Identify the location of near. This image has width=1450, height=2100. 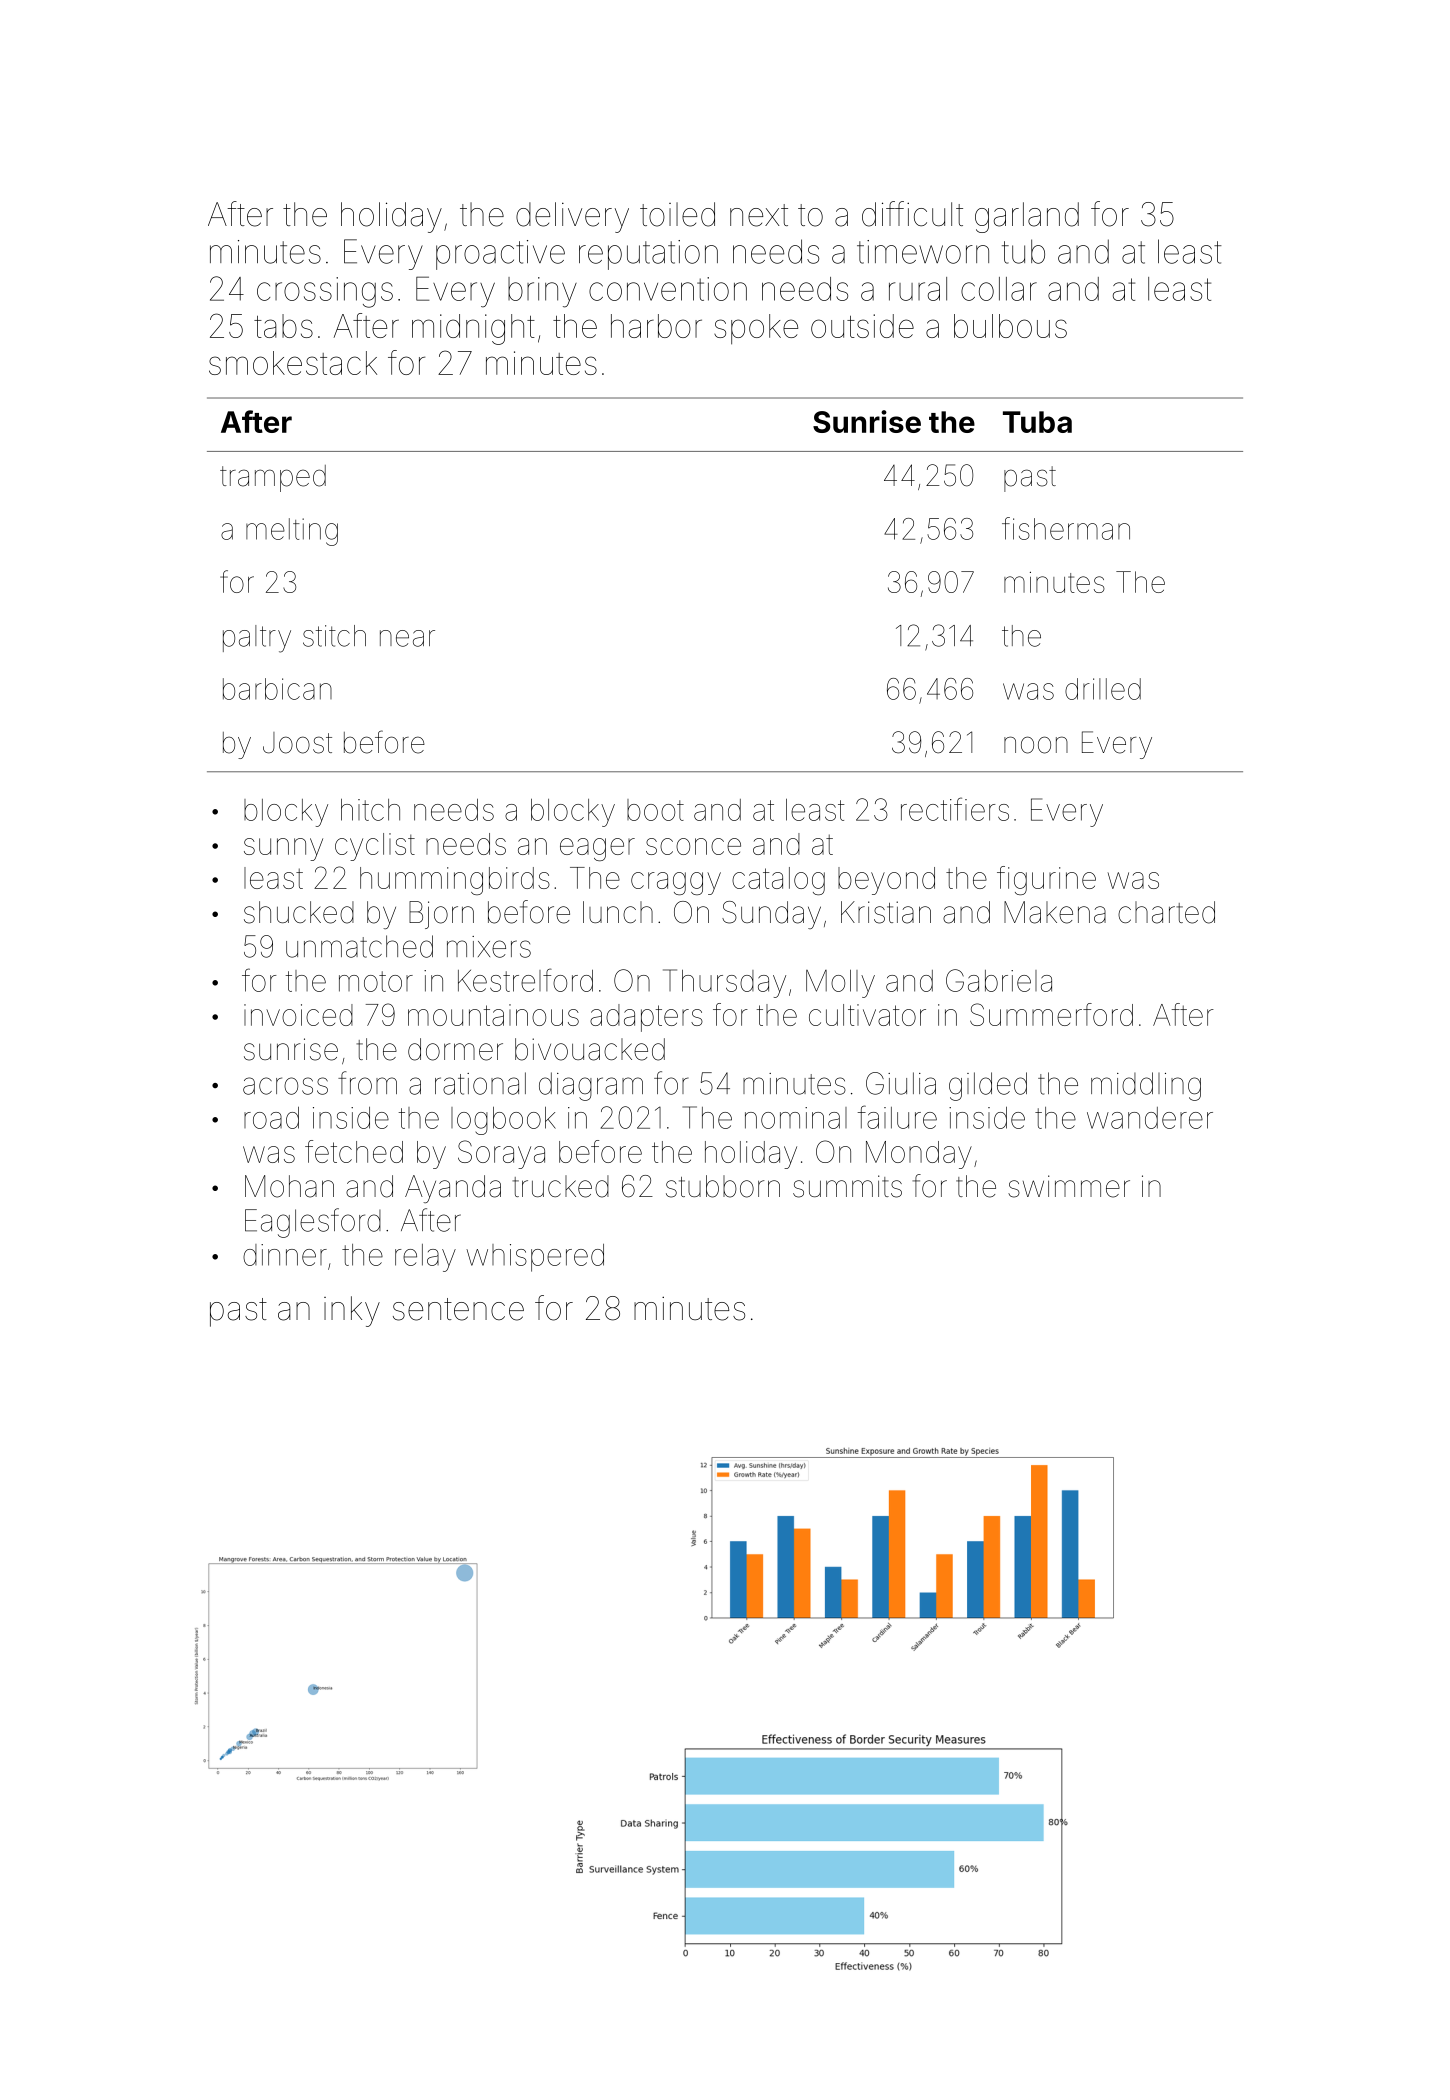
(407, 638).
